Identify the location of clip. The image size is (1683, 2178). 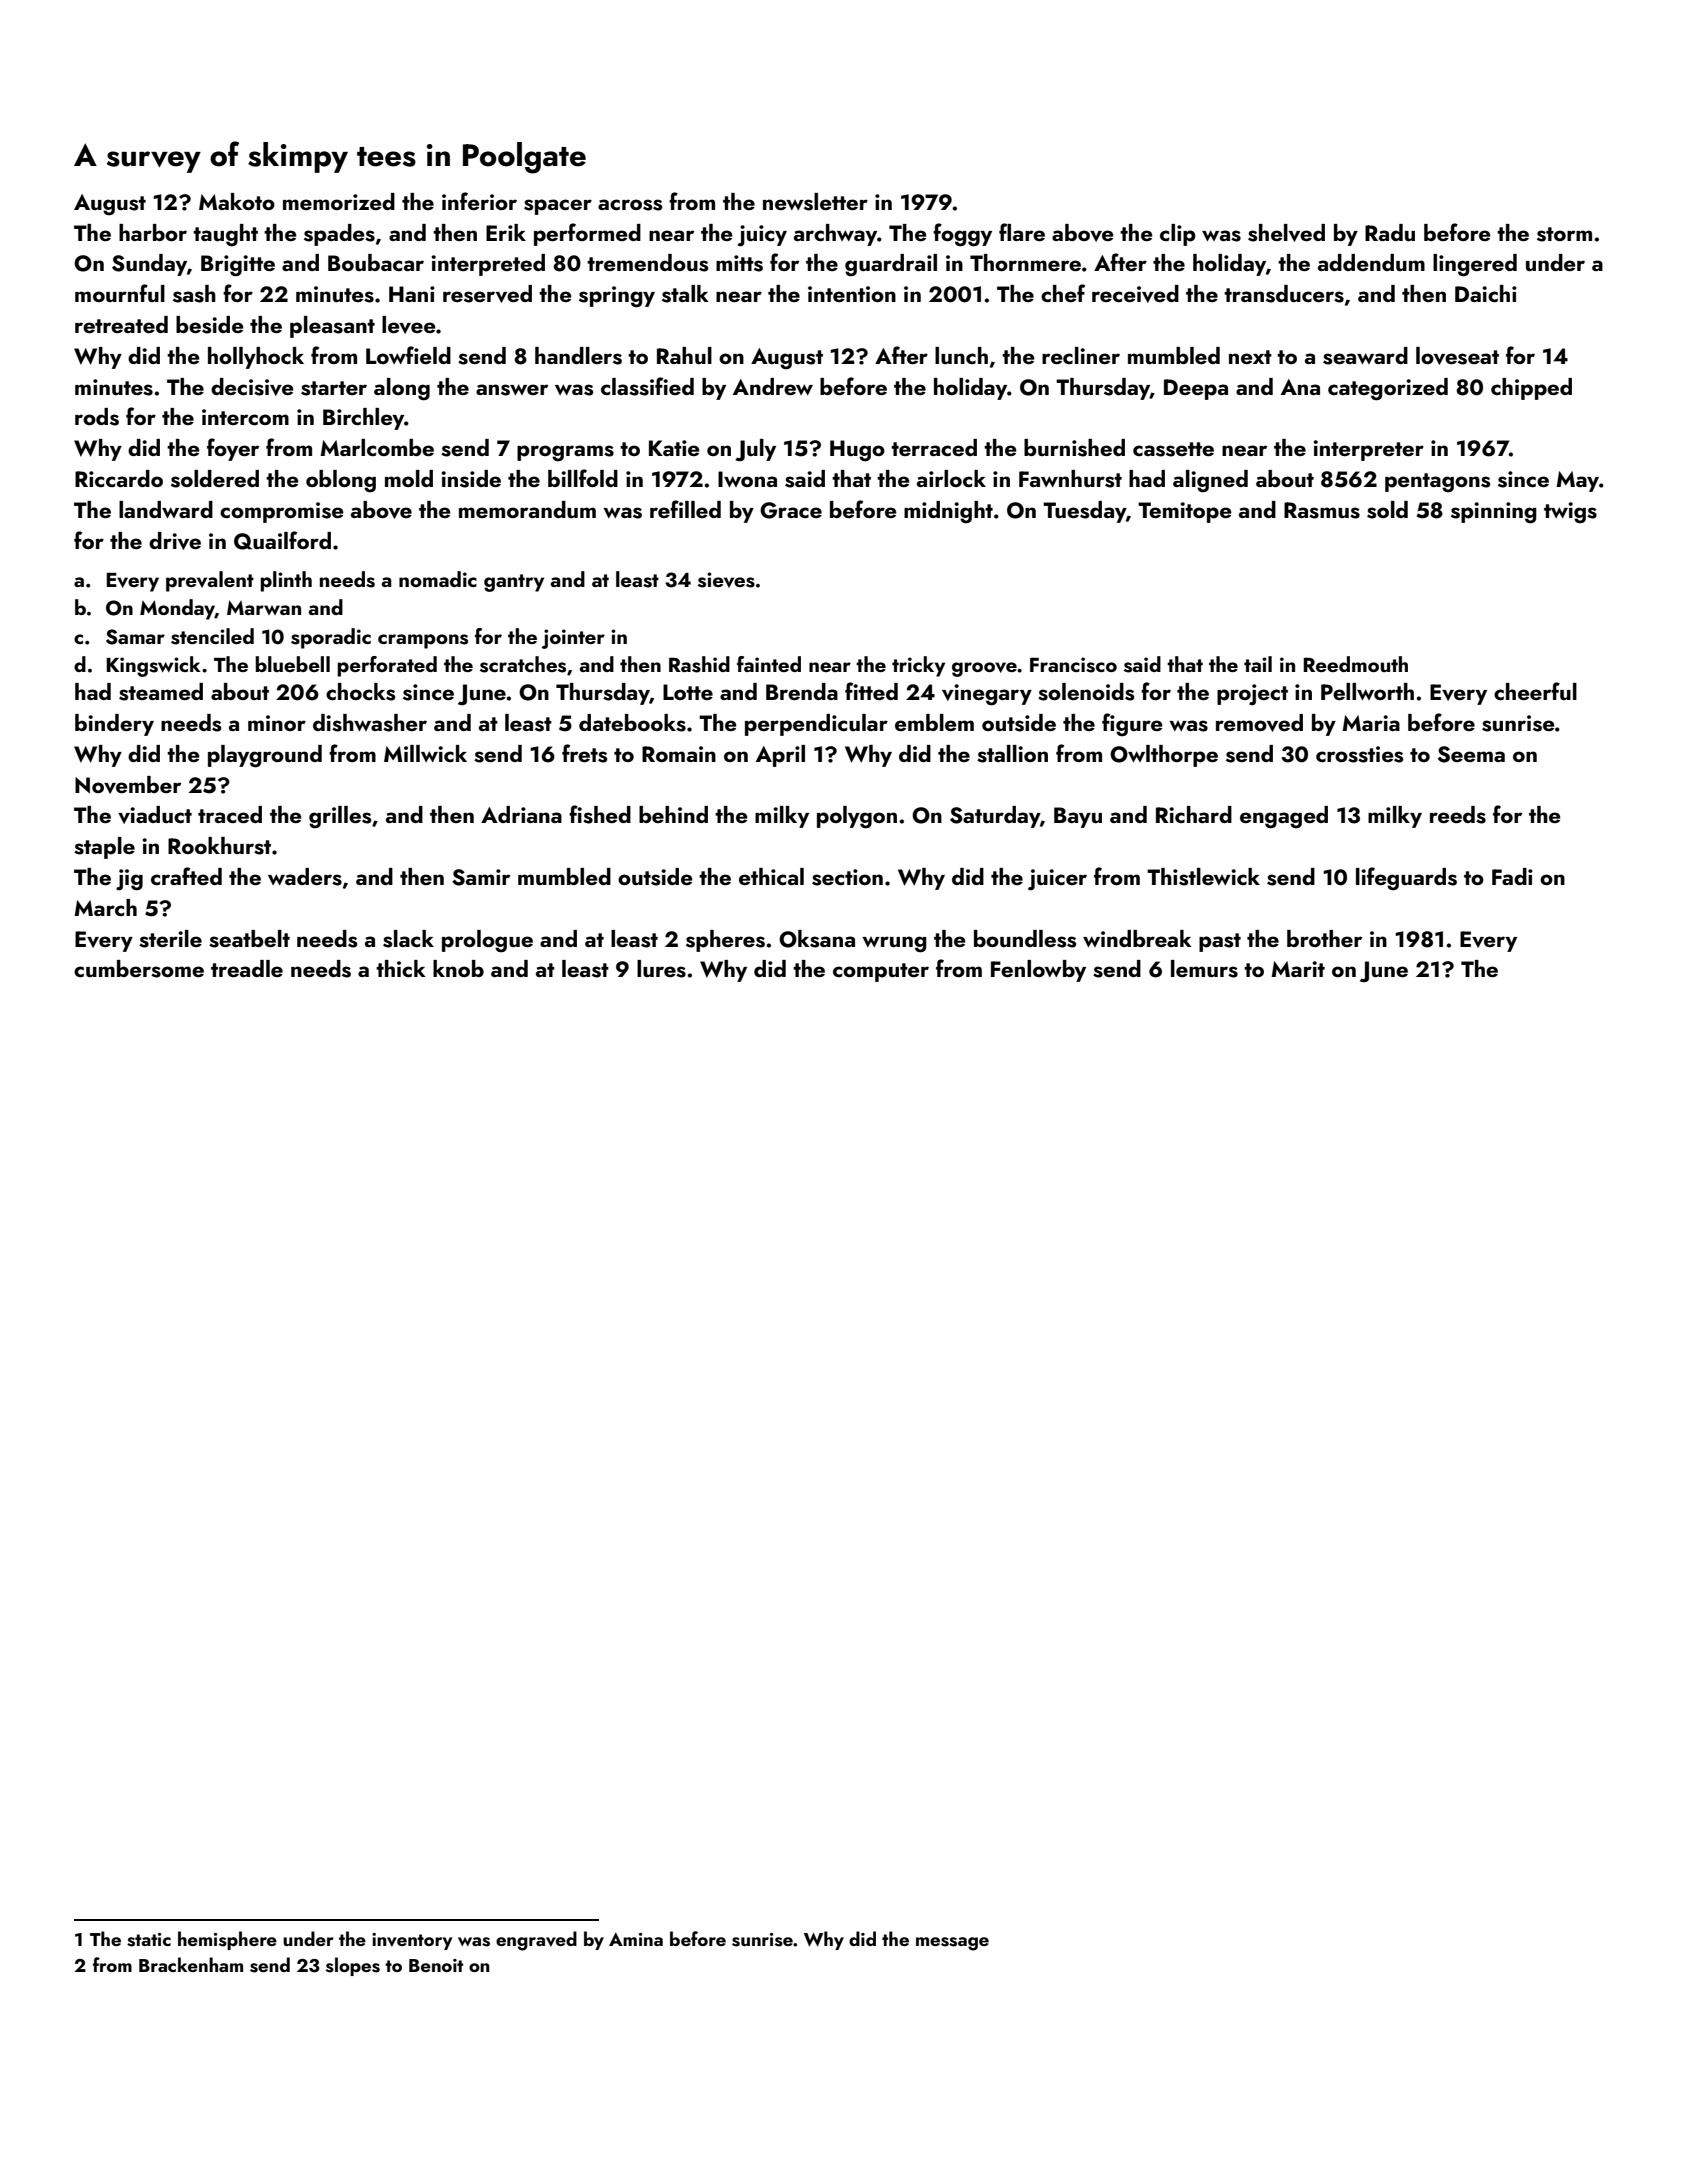
(1178, 235).
